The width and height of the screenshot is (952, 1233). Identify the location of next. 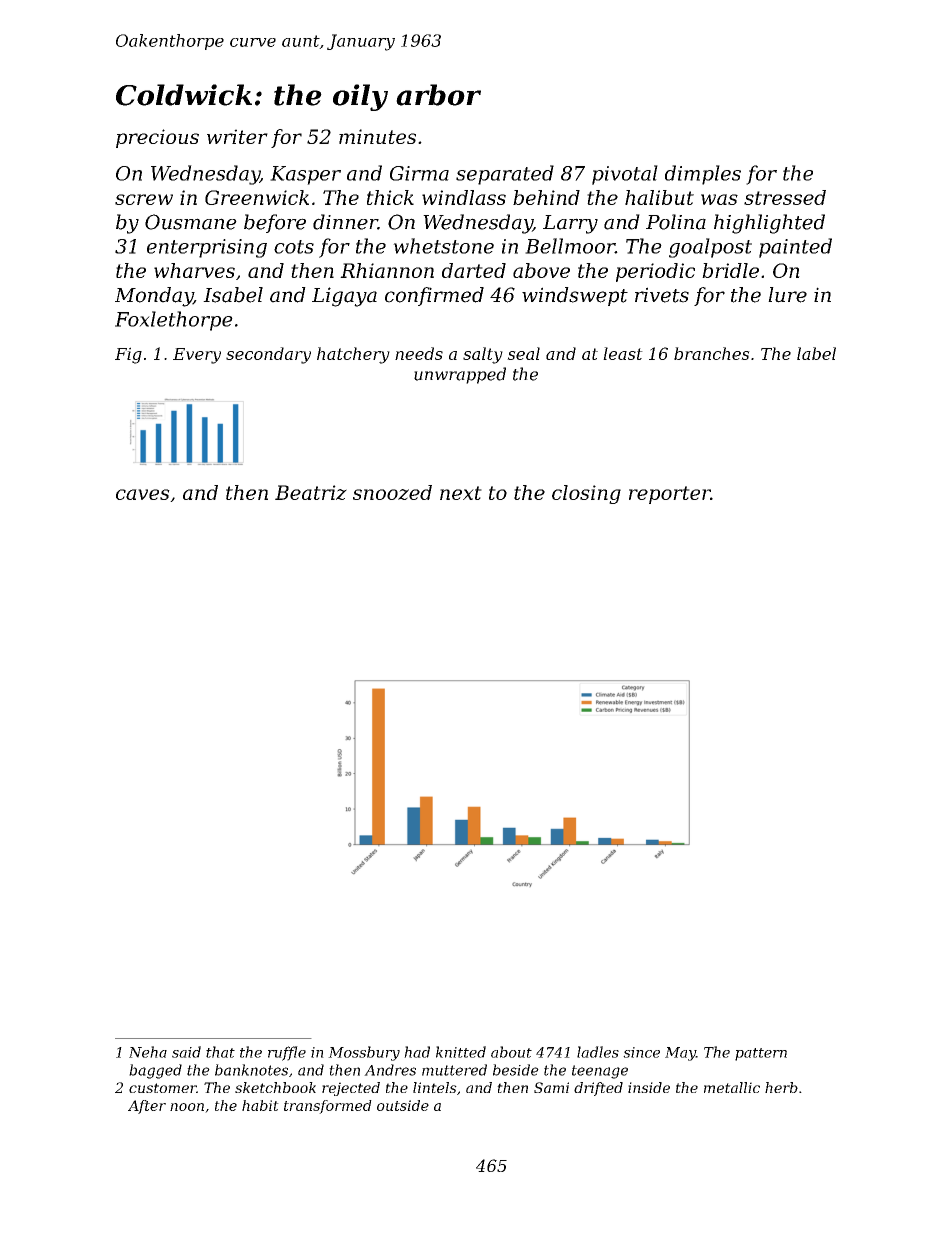
(461, 493).
